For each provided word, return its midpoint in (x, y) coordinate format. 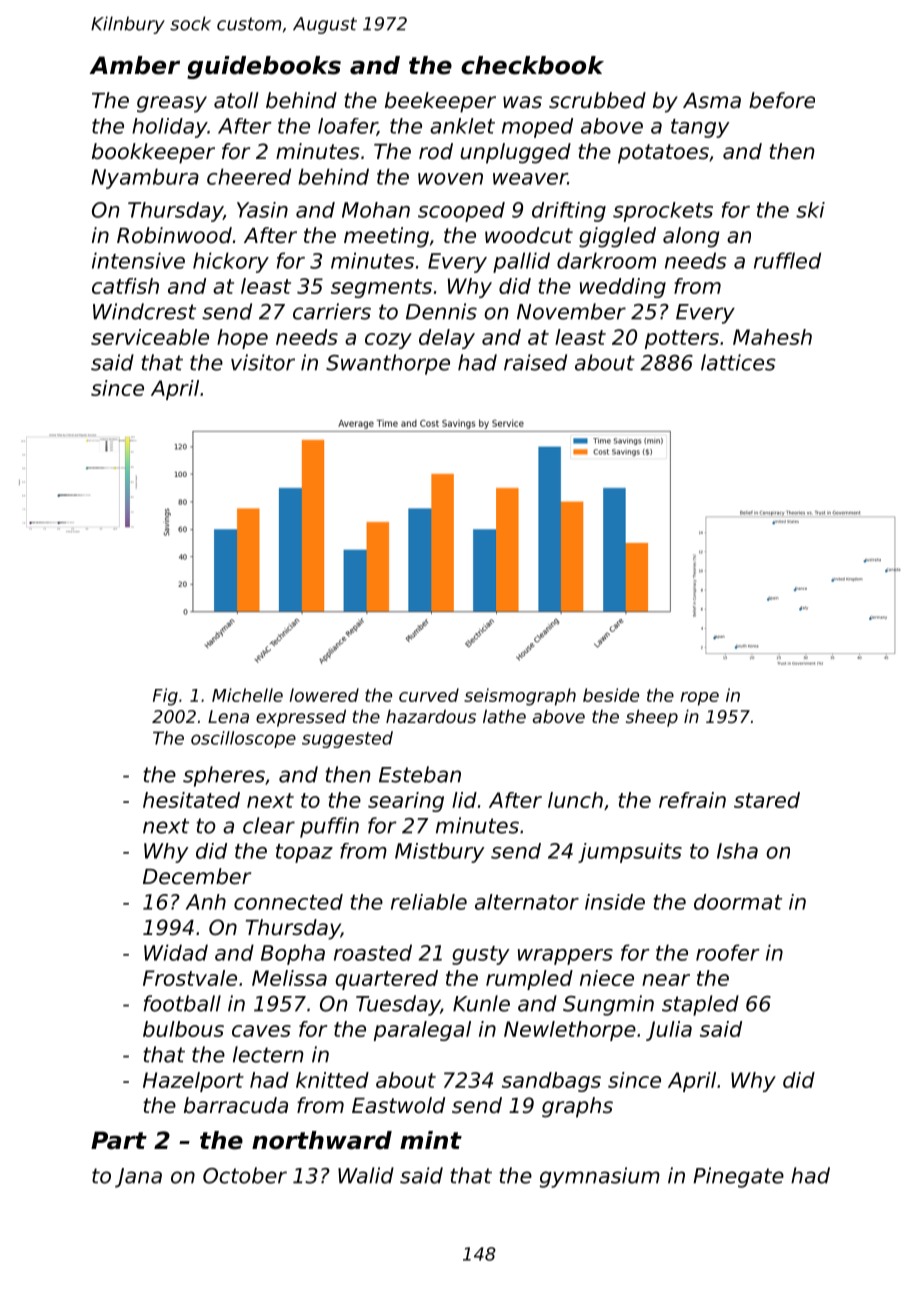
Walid (366, 1175)
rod (436, 151)
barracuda (236, 1105)
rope (700, 699)
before (782, 100)
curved (429, 695)
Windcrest (144, 311)
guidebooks (264, 67)
